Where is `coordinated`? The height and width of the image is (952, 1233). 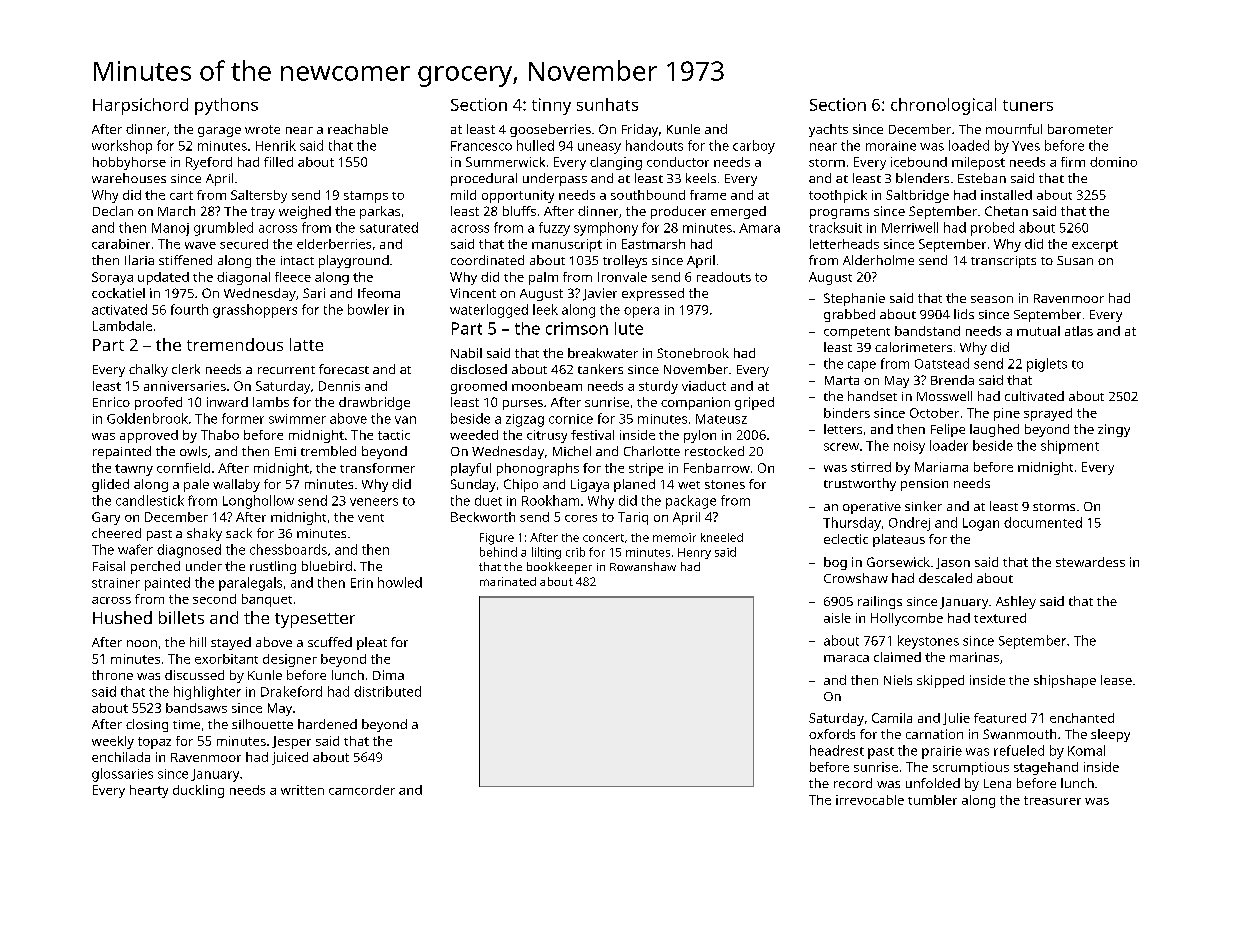 coordinated is located at coordinates (487, 260).
